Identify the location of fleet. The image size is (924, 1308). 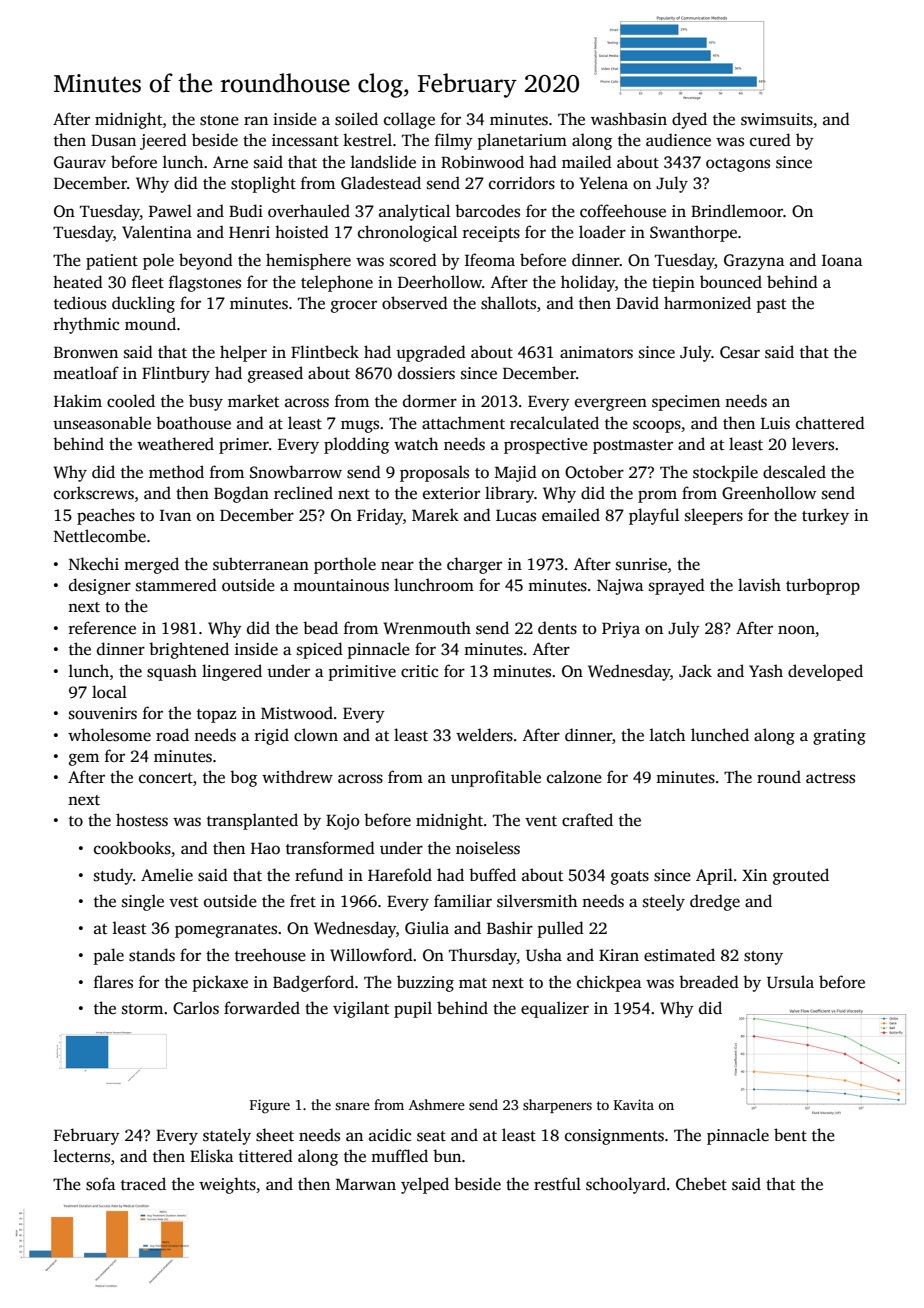
(148, 281).
